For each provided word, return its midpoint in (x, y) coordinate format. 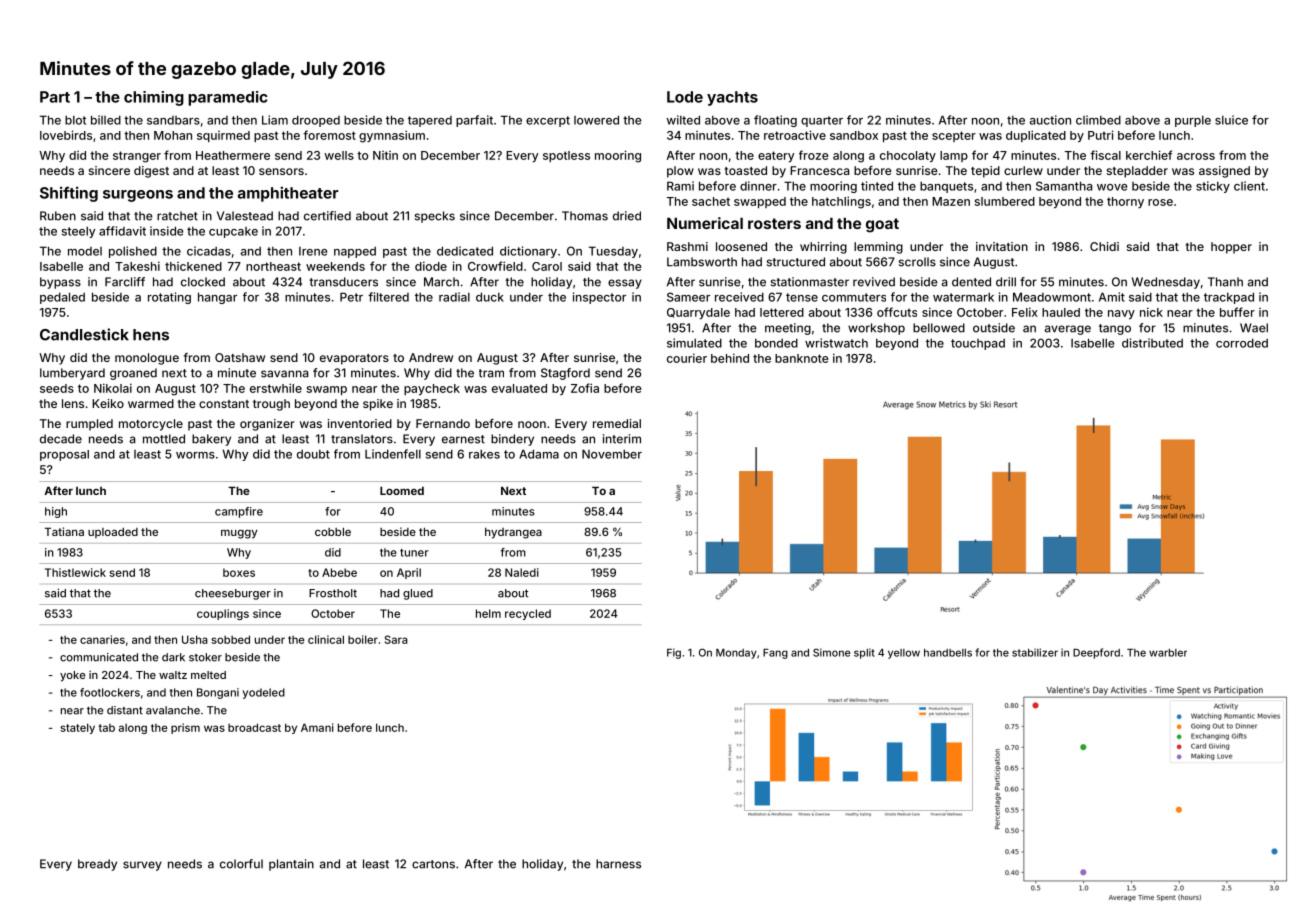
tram (491, 373)
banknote (801, 358)
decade (61, 439)
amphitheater (288, 194)
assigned (1224, 172)
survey (142, 866)
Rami (680, 186)
